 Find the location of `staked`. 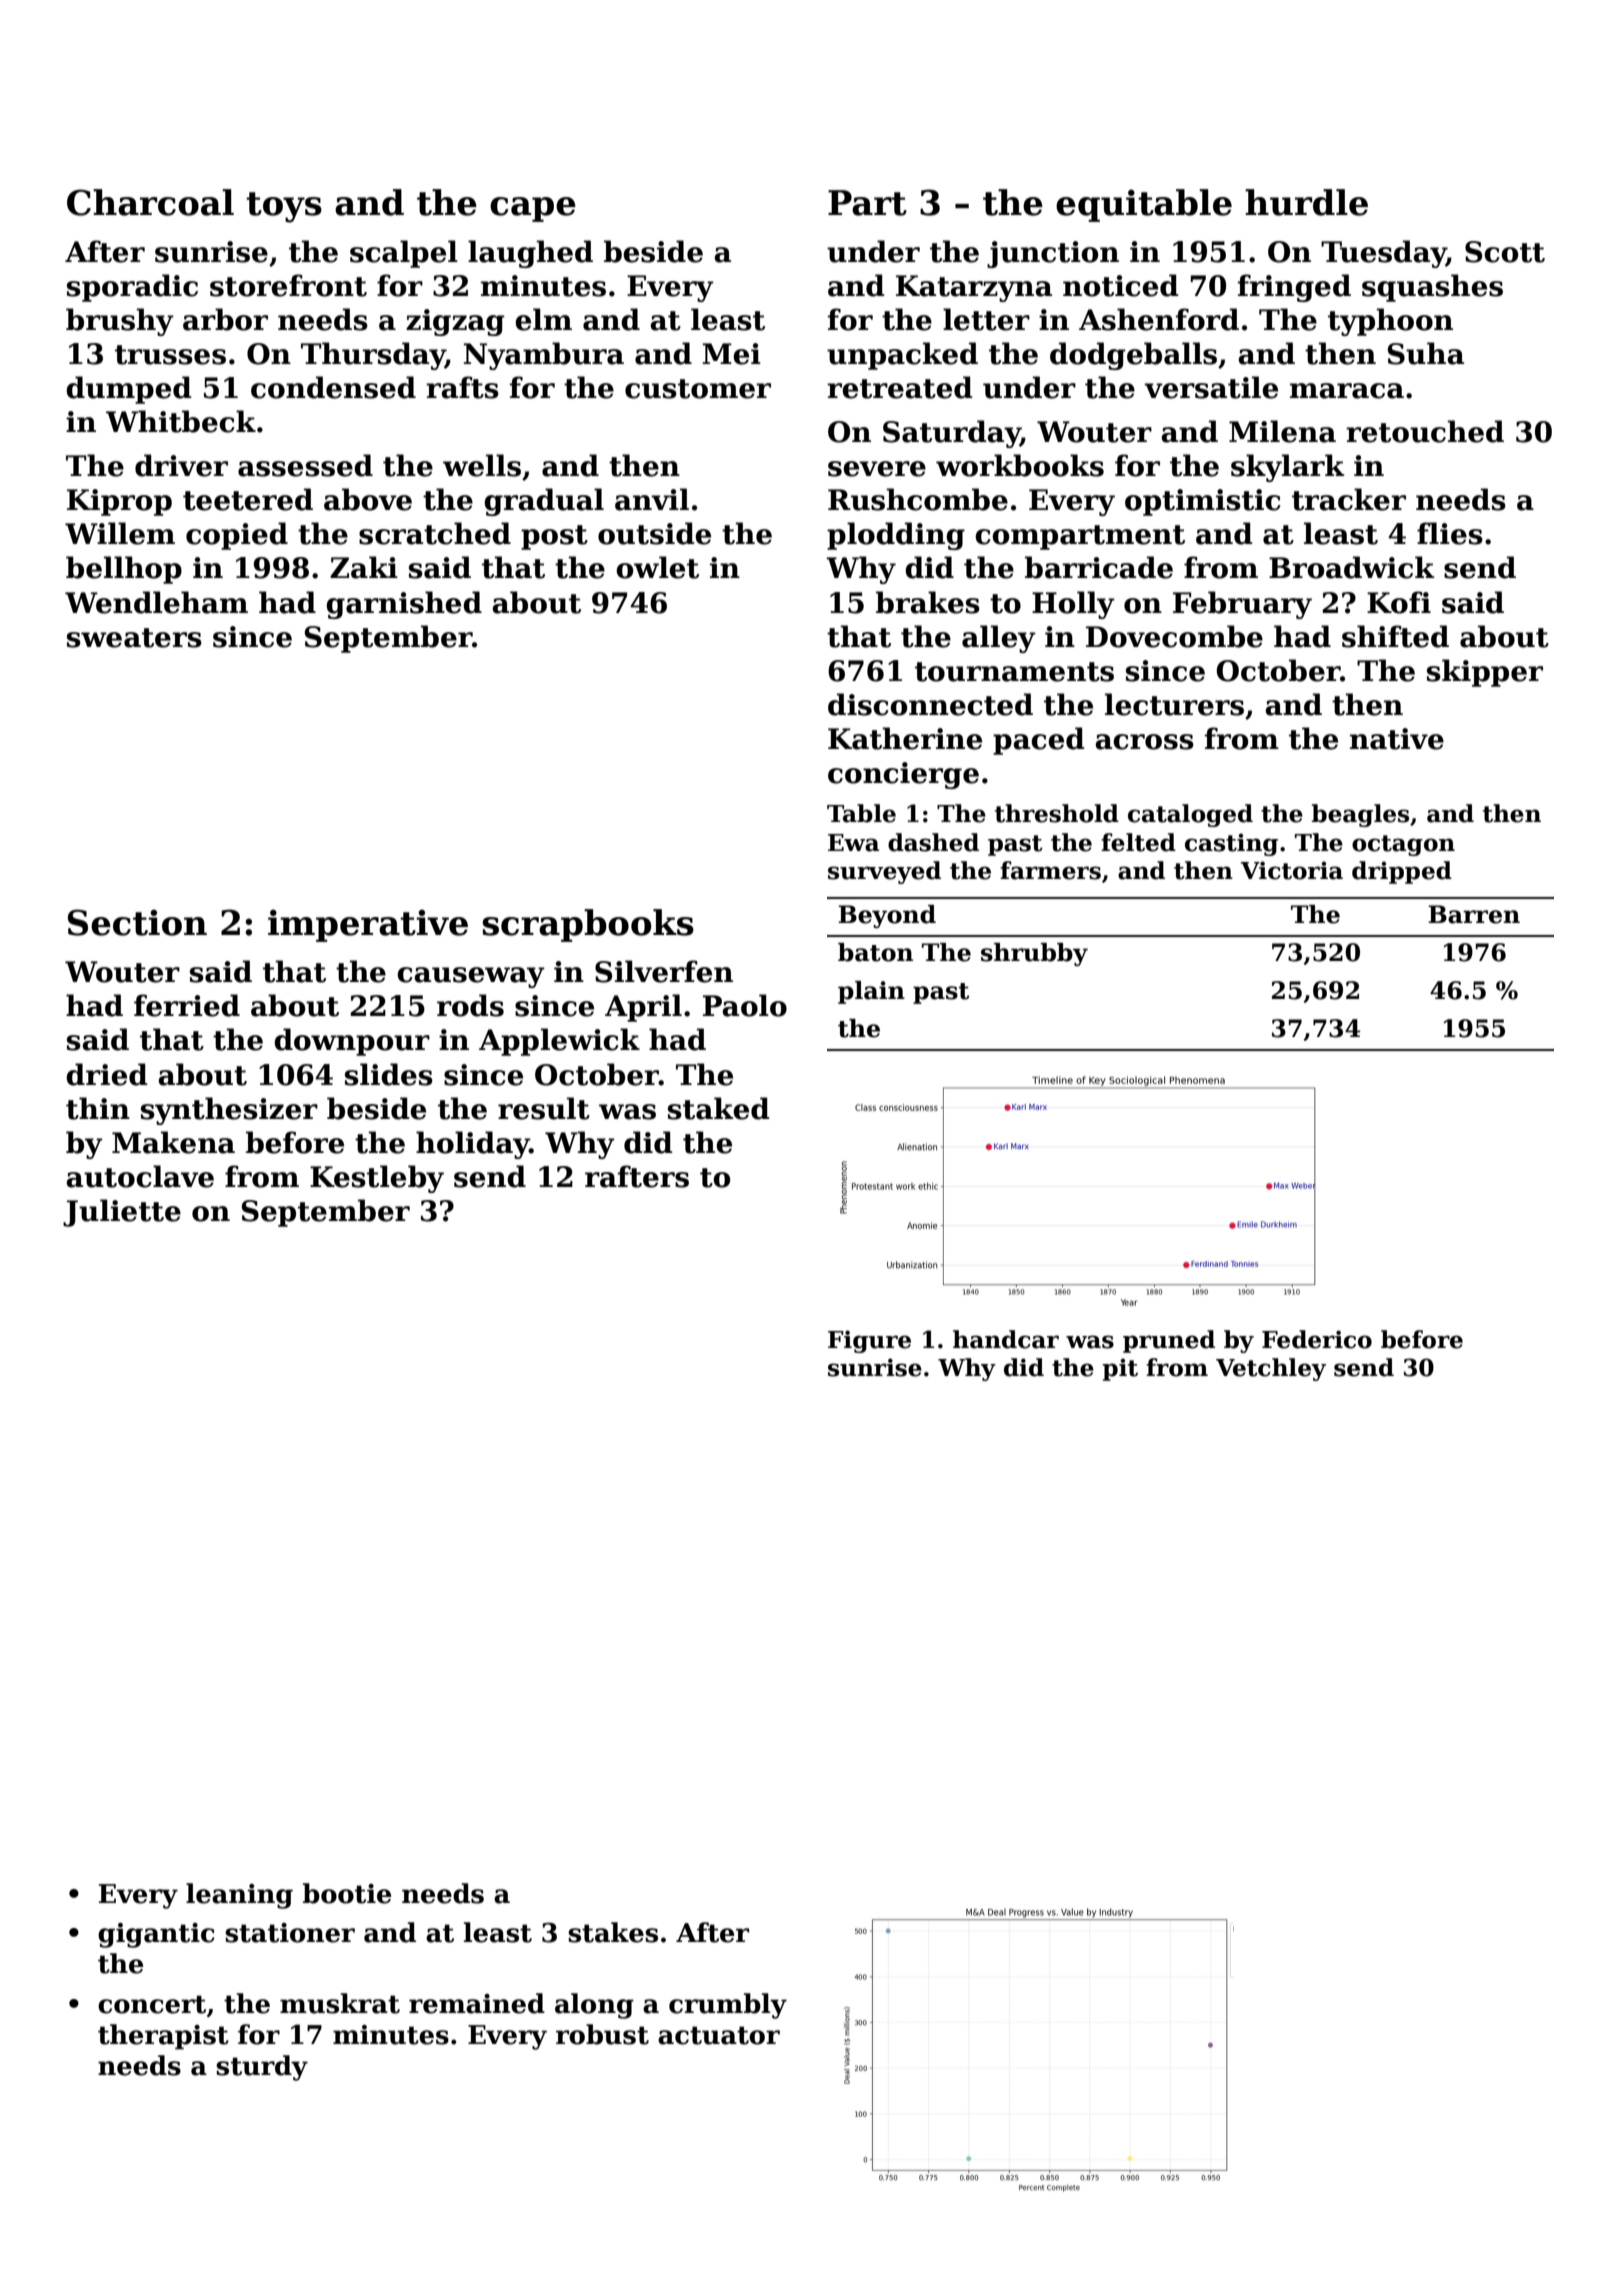

staked is located at coordinates (719, 1108).
